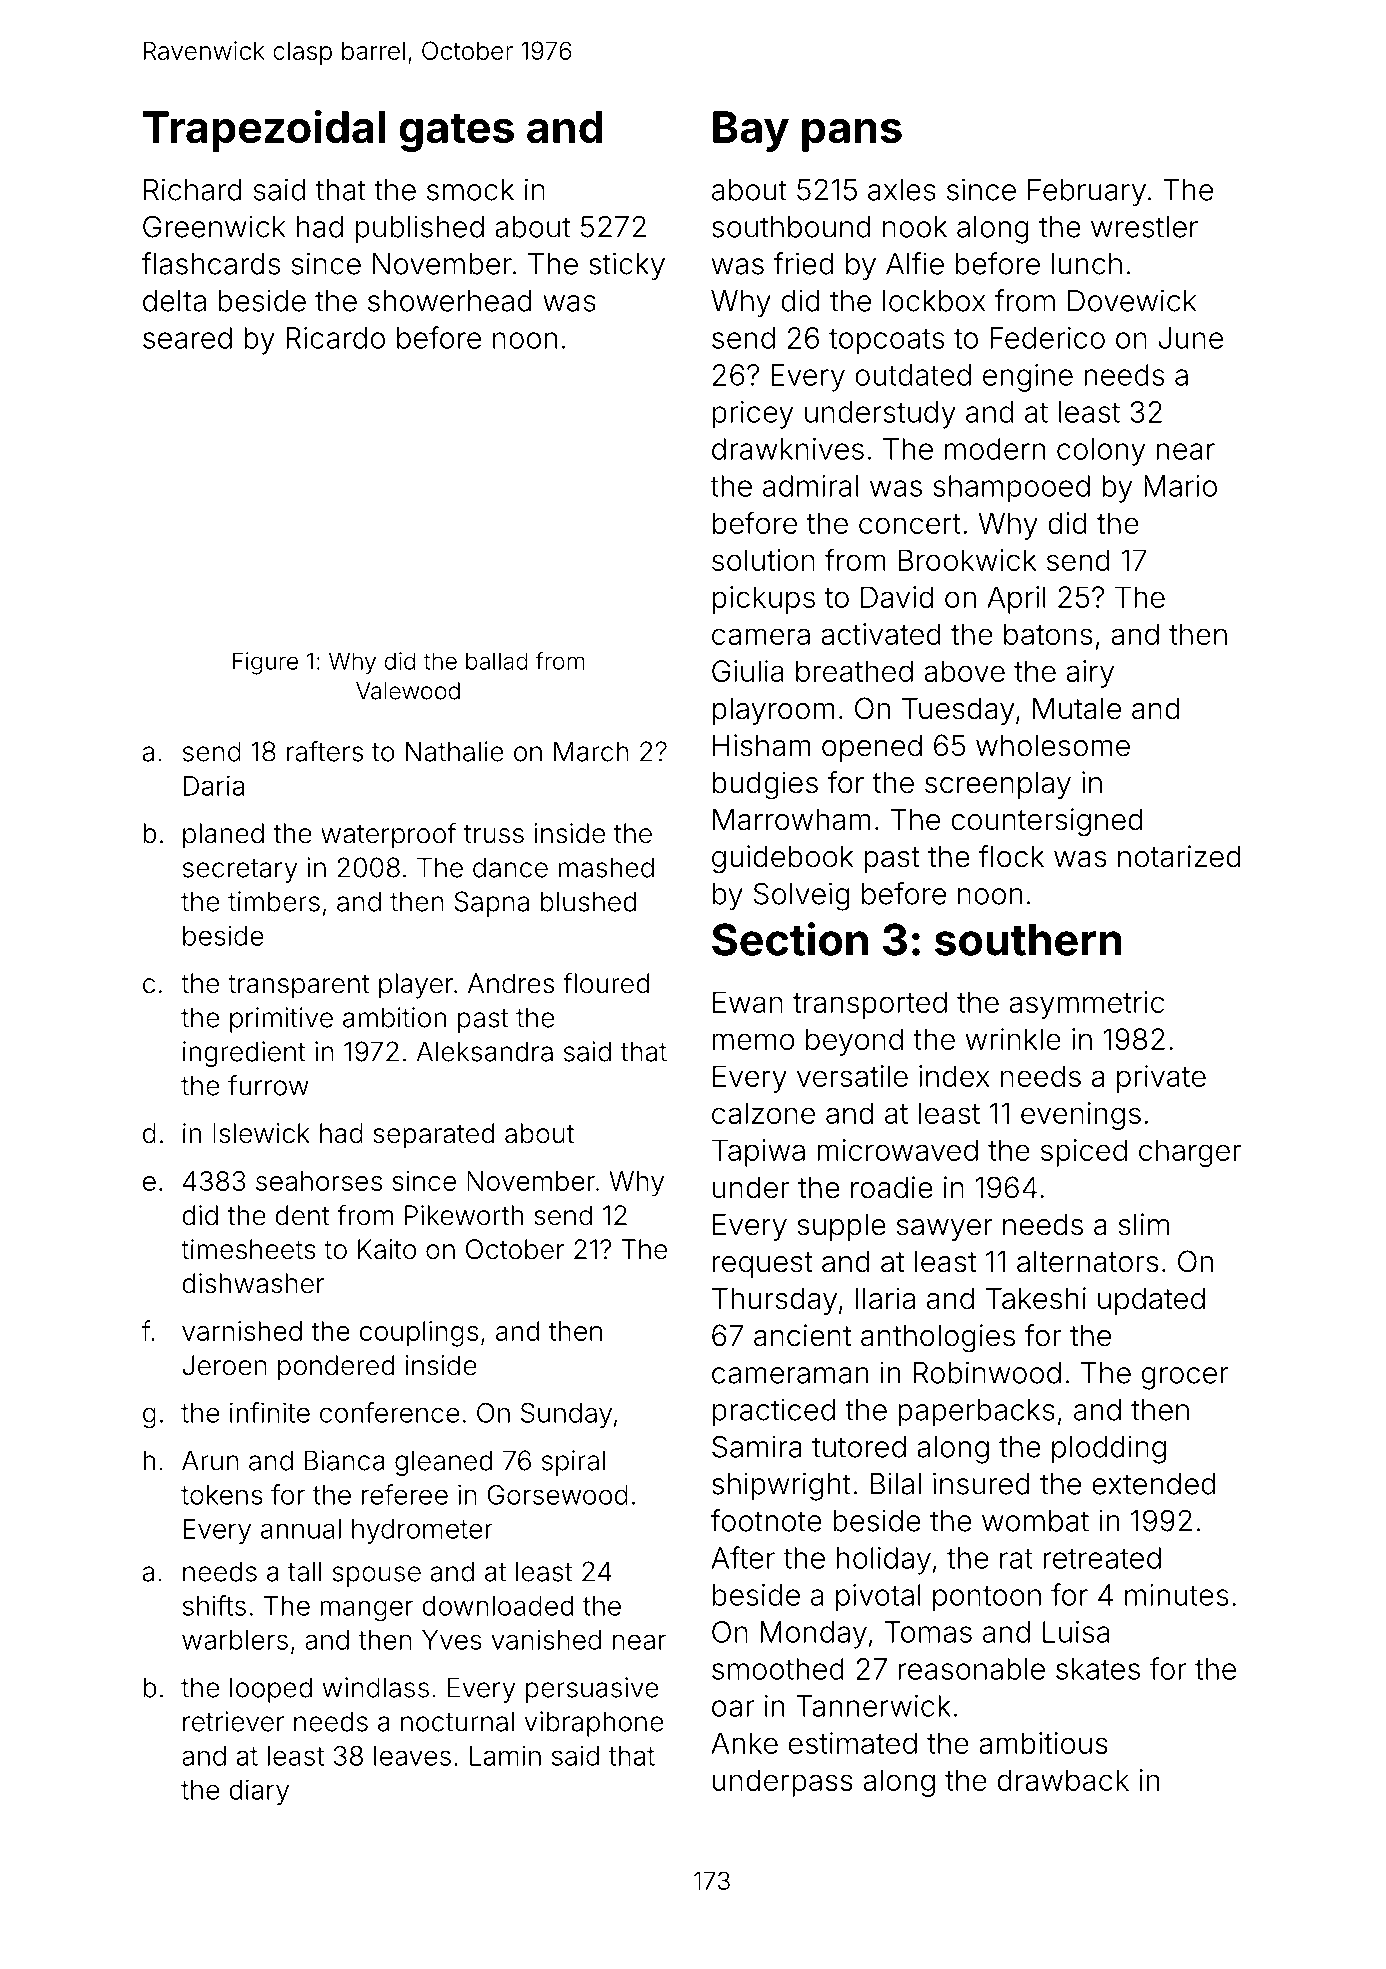  I want to click on flashcards, so click(210, 263).
